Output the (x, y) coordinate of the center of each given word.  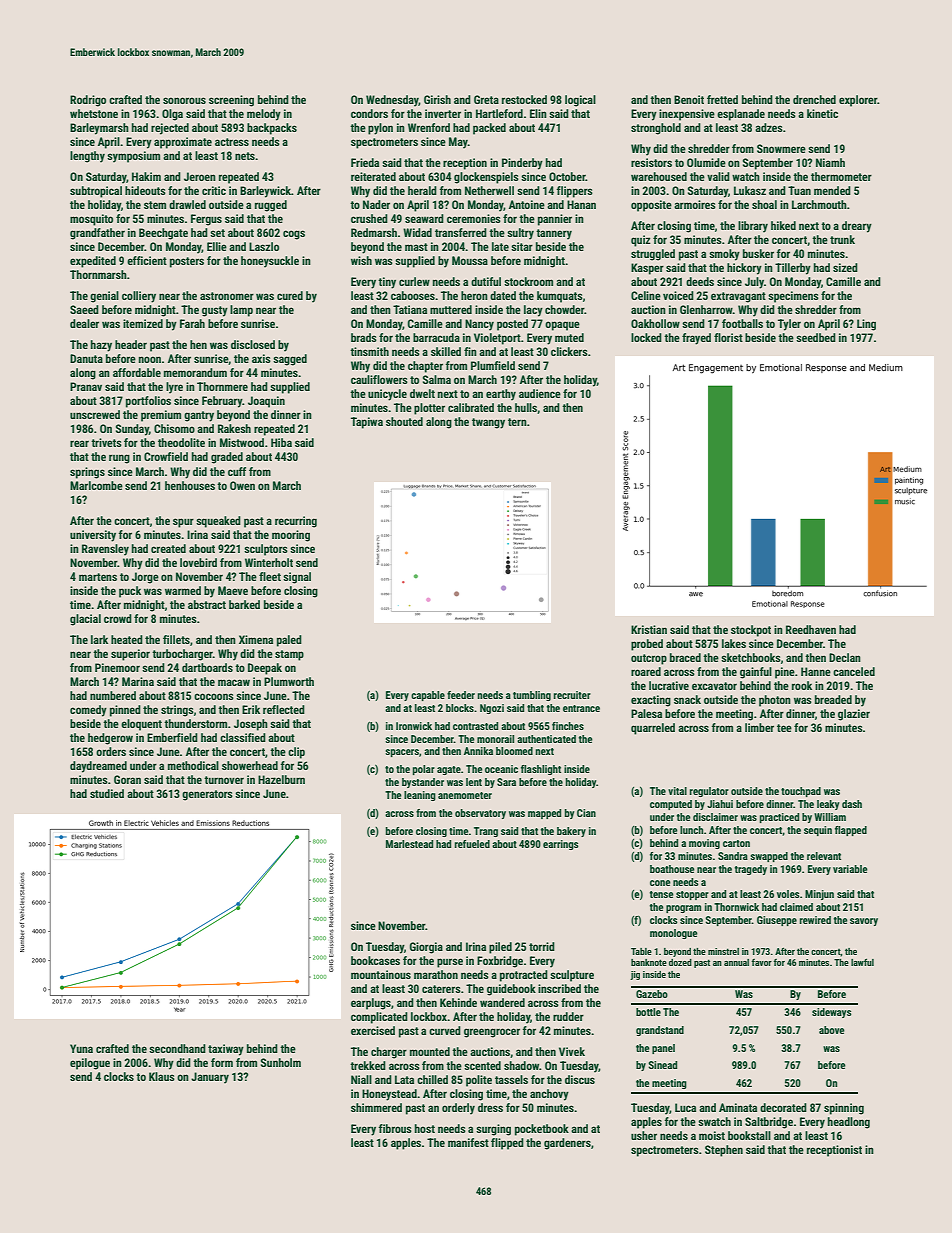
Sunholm (281, 1062)
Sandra (733, 856)
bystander (423, 783)
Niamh (830, 162)
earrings (560, 845)
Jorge (145, 578)
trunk (842, 239)
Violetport (497, 339)
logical (580, 101)
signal (297, 578)
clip (296, 753)
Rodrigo (88, 101)
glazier (854, 715)
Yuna (81, 1048)
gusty (215, 311)
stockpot (751, 631)
